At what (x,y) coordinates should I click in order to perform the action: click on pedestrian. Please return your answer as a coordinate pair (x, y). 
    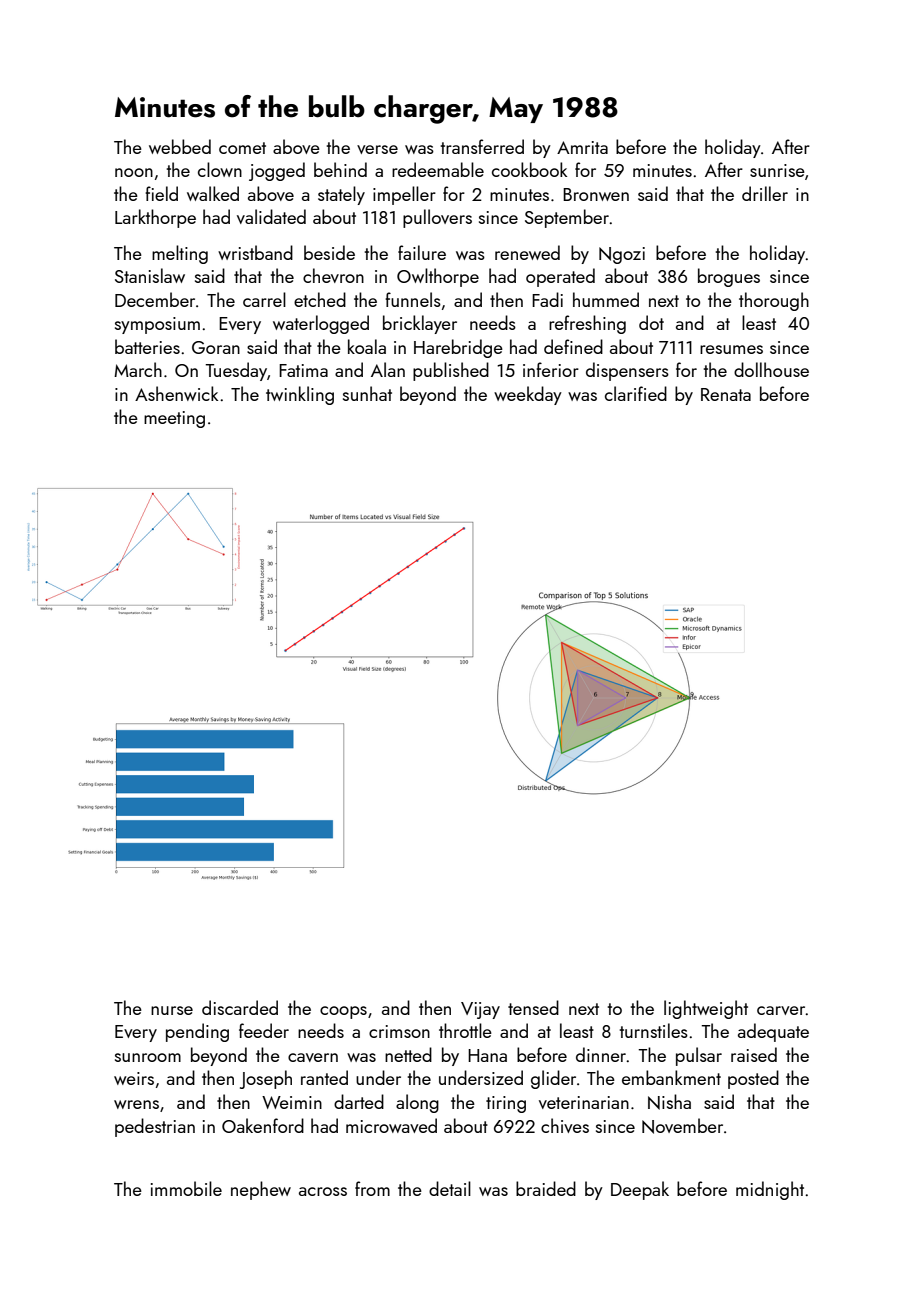
    Looking at the image, I should click on (155, 1127).
